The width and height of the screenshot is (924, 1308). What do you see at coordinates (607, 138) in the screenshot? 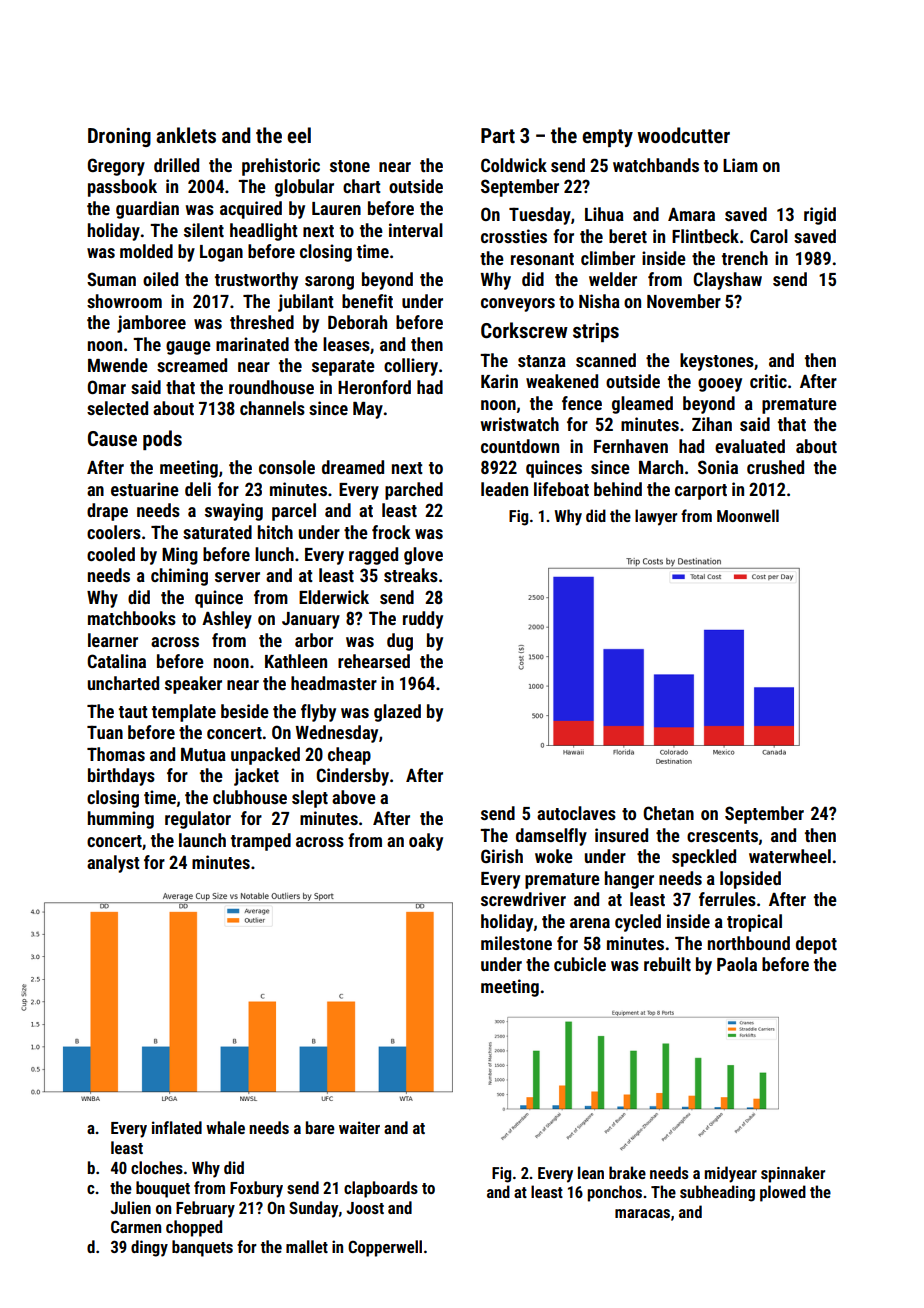
I see `empty` at bounding box center [607, 138].
